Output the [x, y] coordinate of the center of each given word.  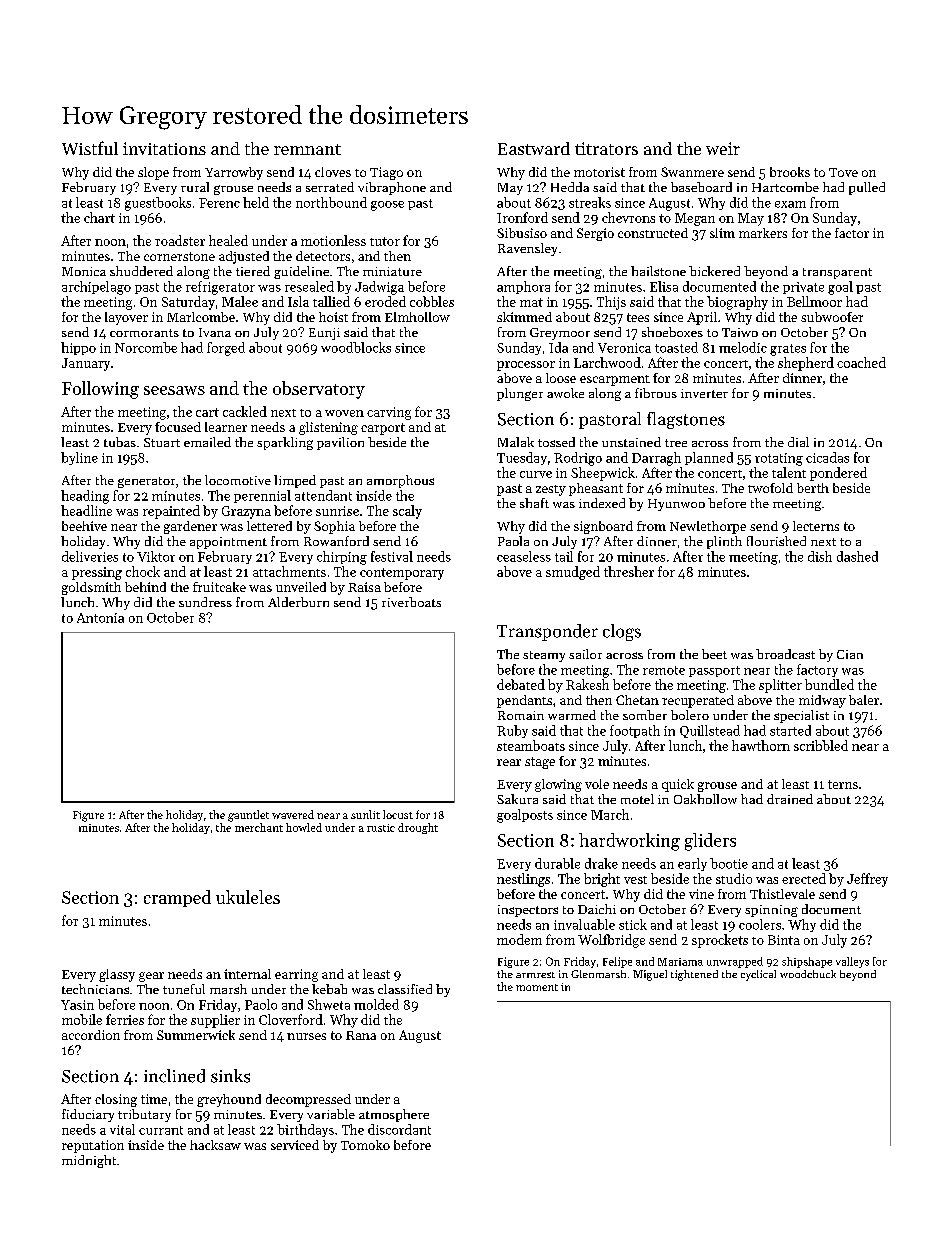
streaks [590, 202]
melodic [743, 347]
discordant [399, 1129]
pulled [867, 188]
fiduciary [88, 1115]
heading [85, 497]
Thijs [611, 303]
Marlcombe [201, 317]
